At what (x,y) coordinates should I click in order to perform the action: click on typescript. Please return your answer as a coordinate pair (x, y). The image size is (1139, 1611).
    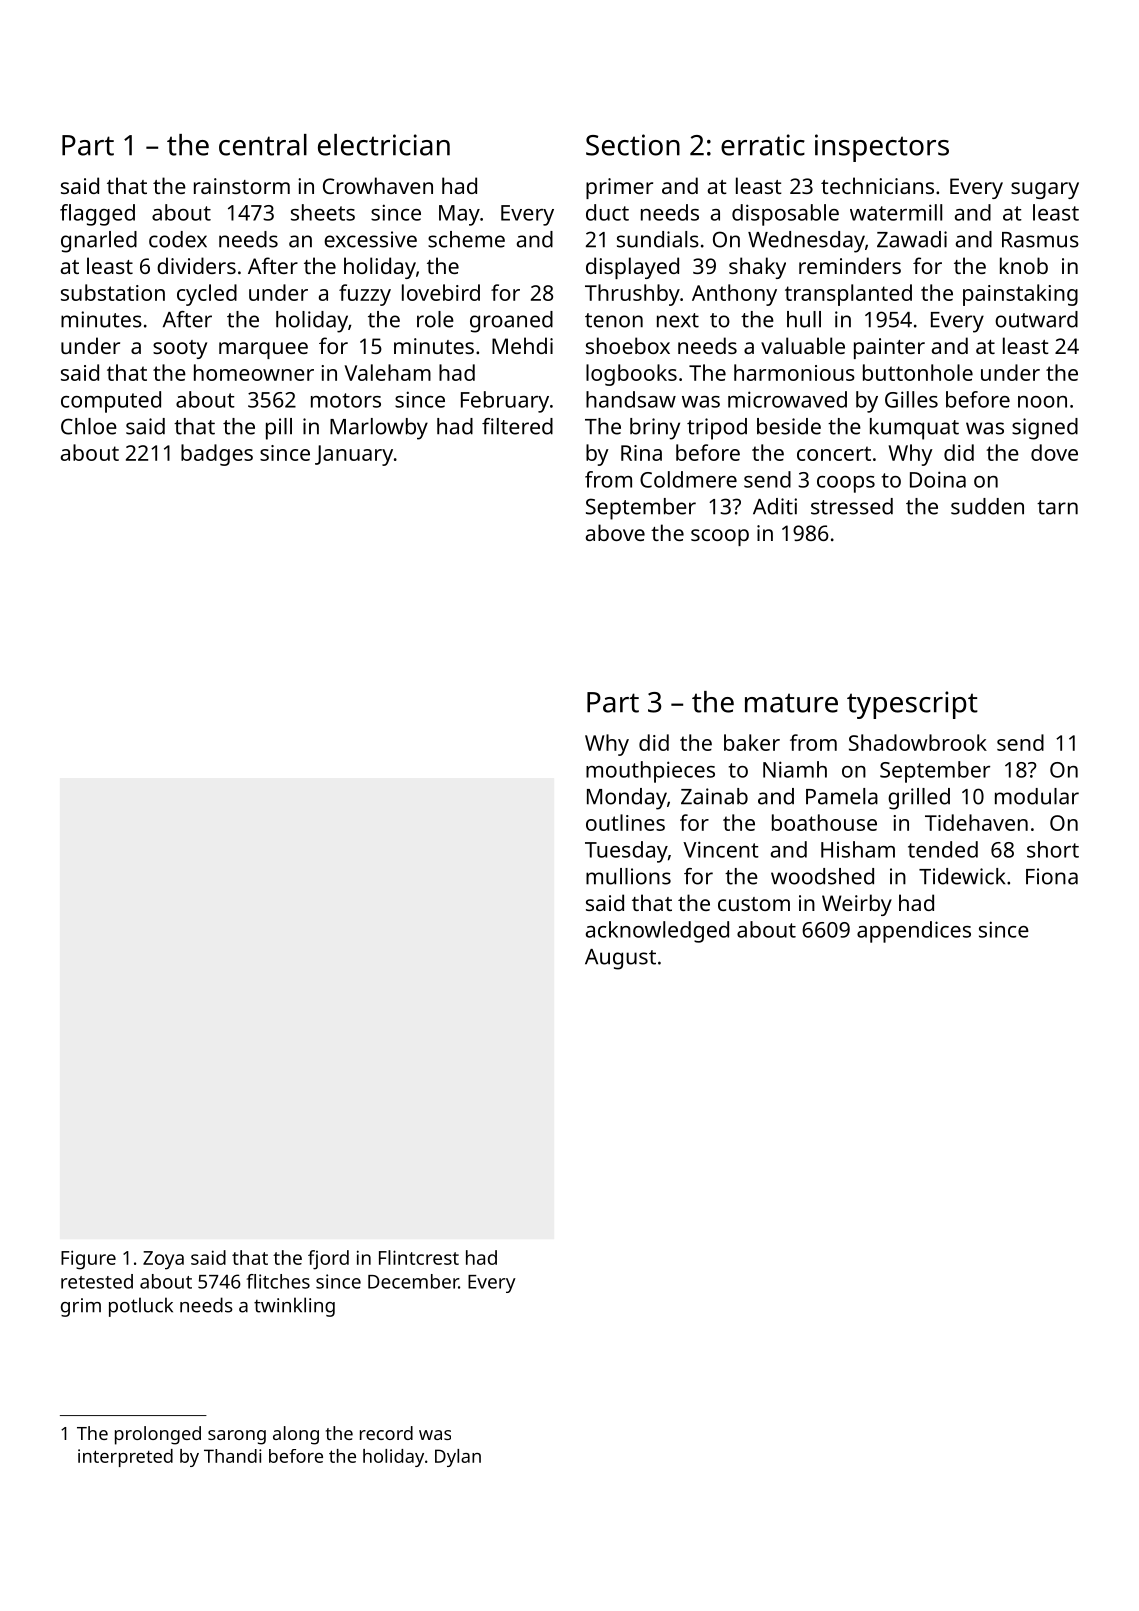
    Looking at the image, I should click on (912, 705).
